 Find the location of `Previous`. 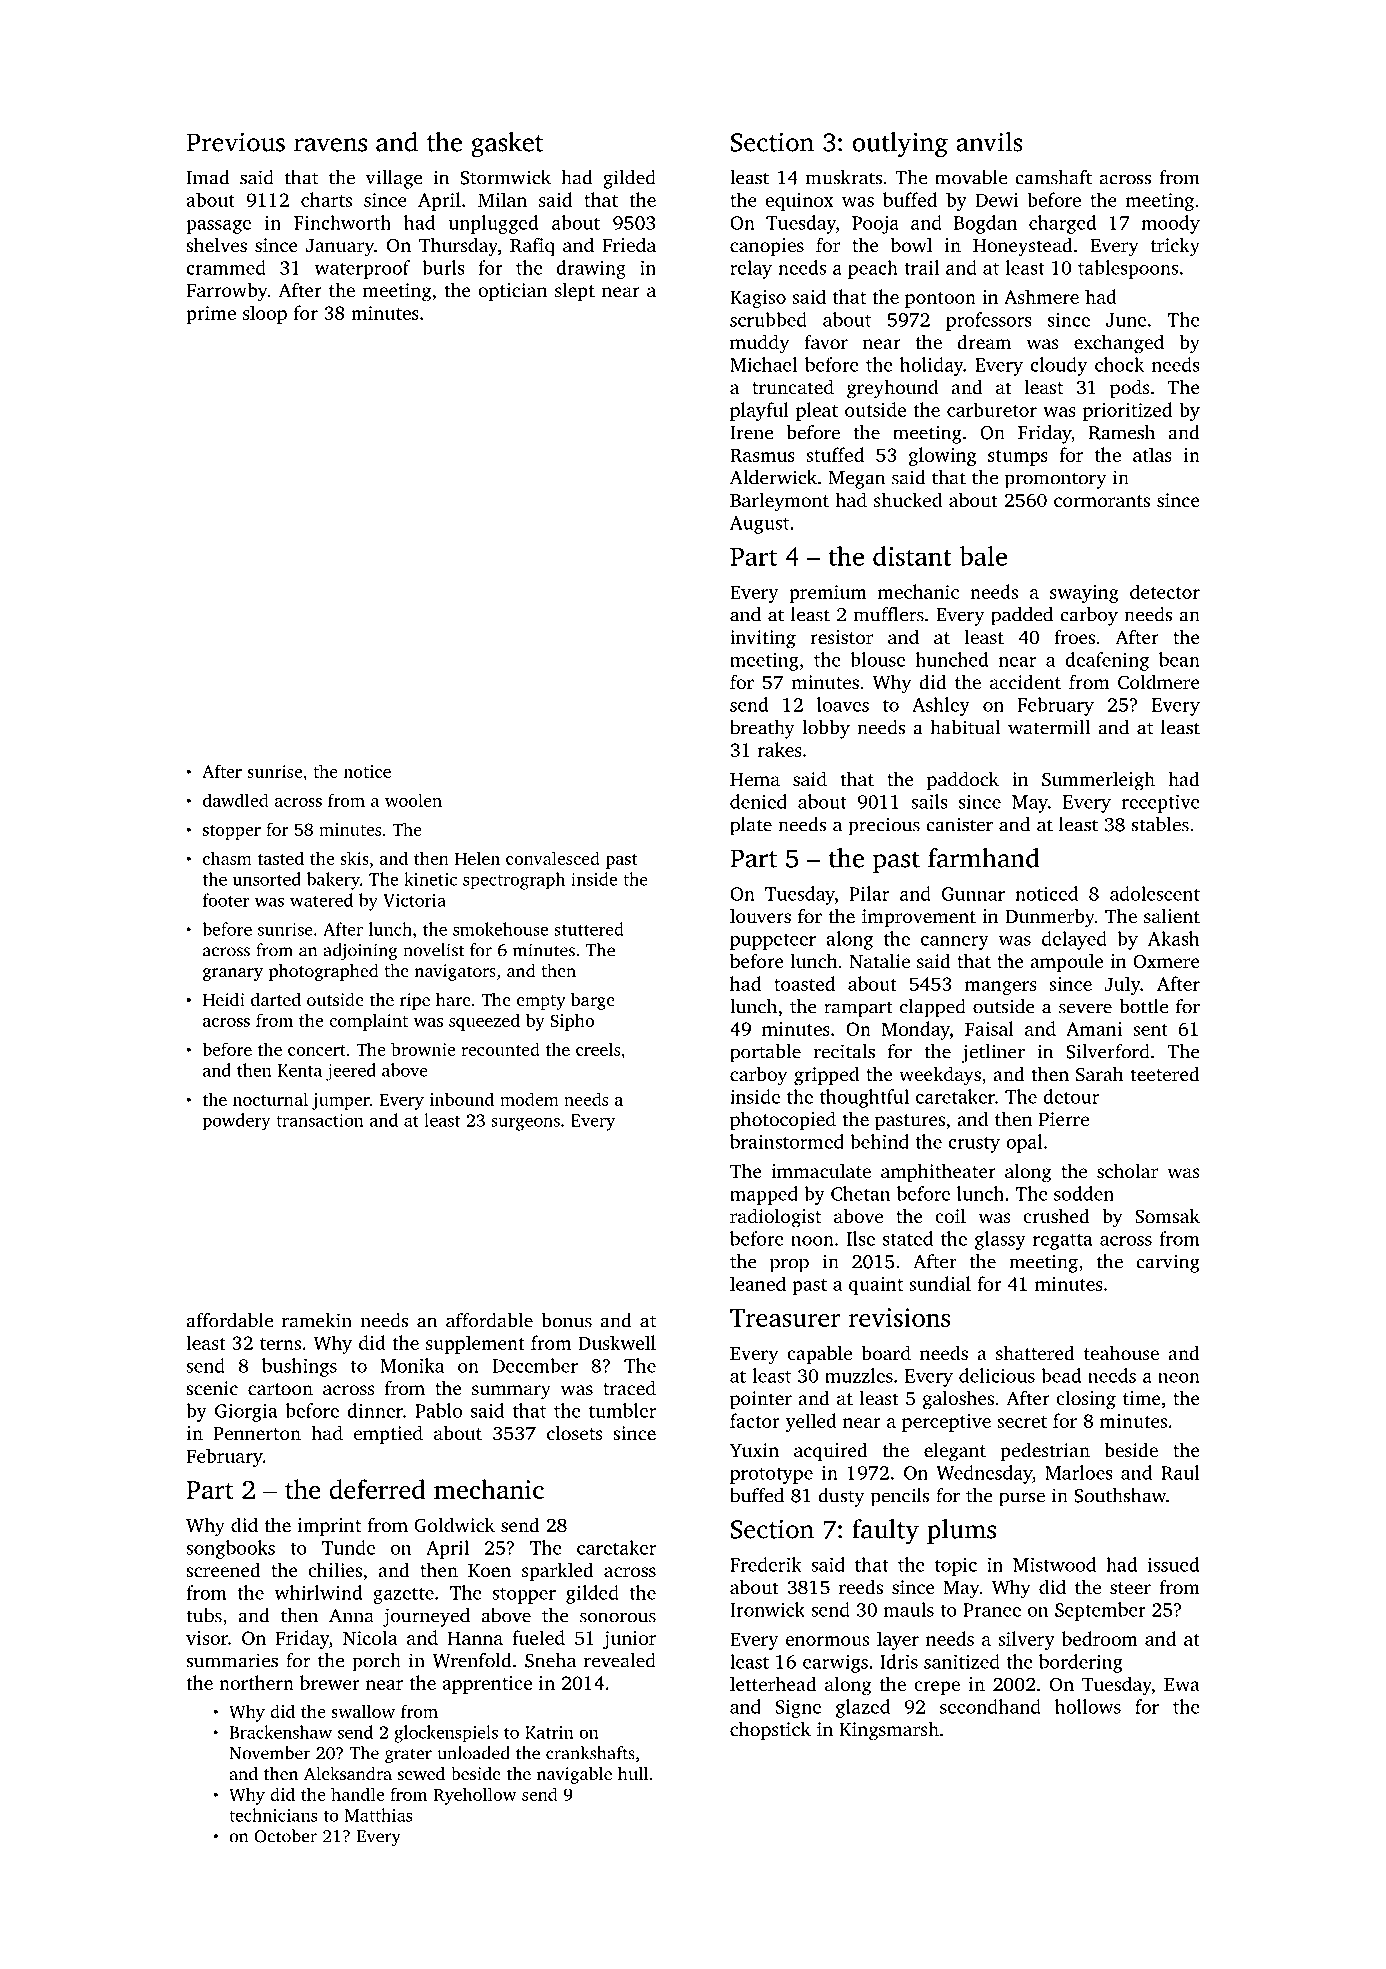

Previous is located at coordinates (235, 142).
